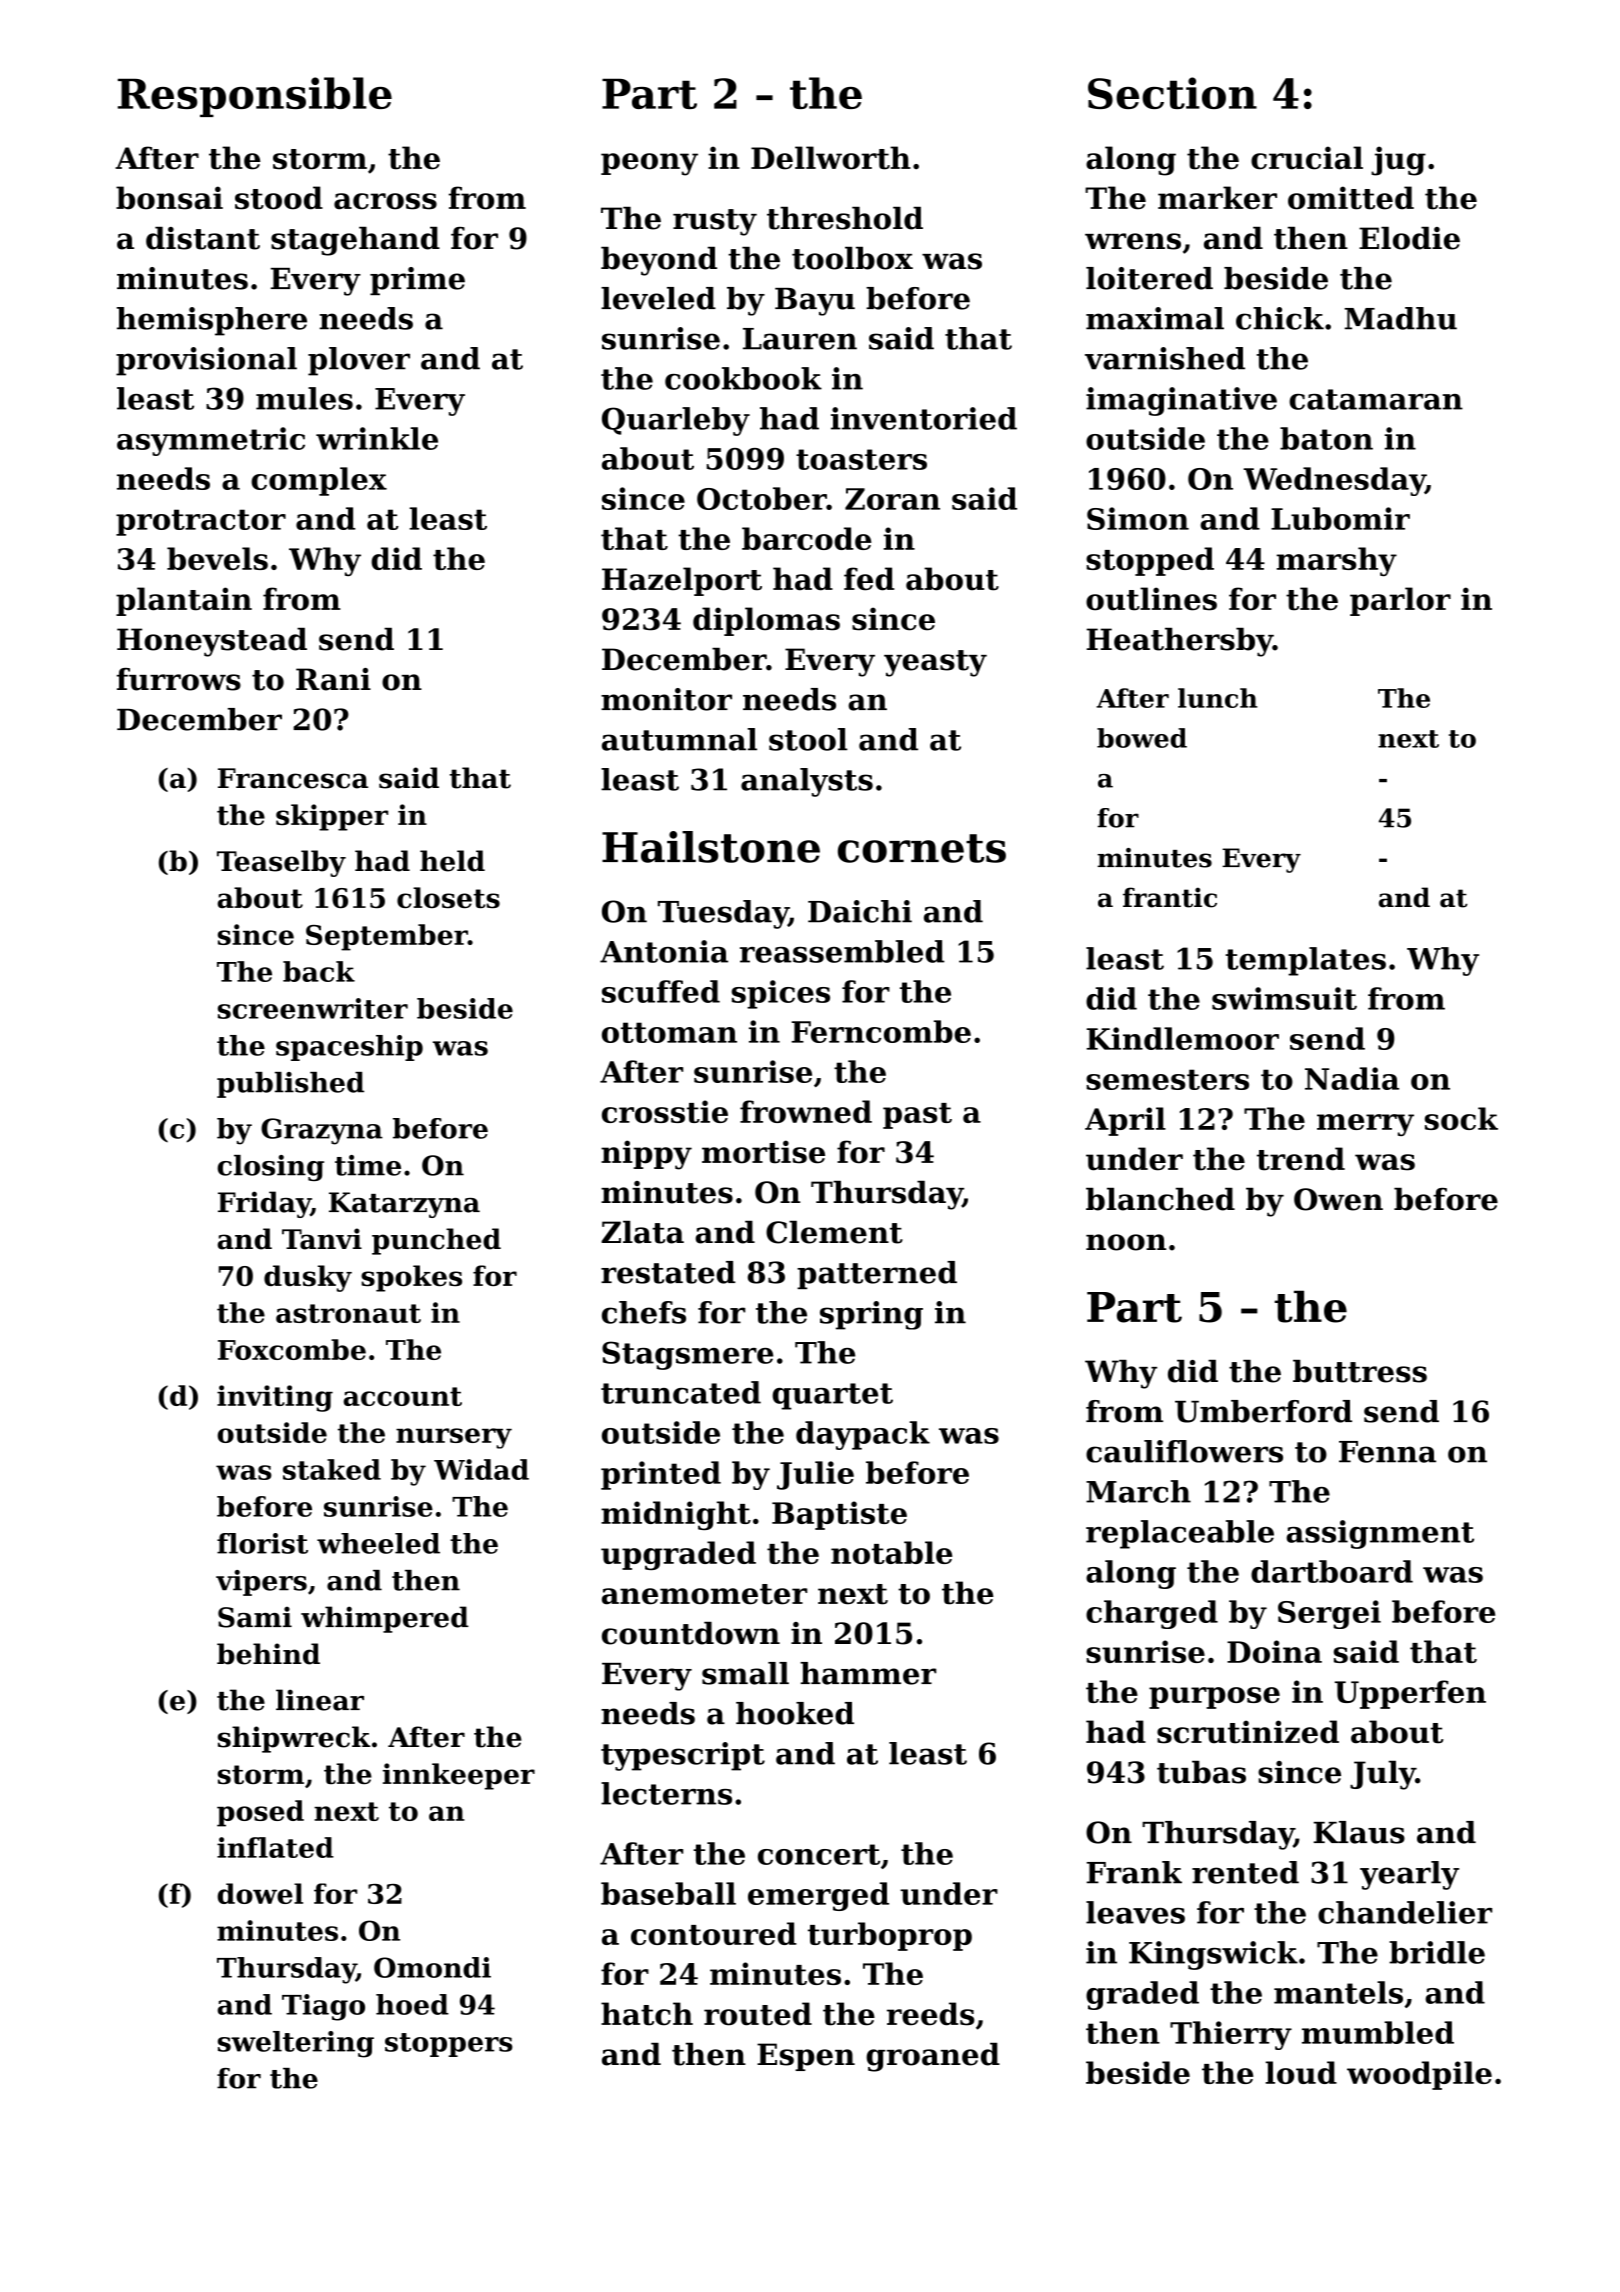  What do you see at coordinates (1351, 198) in the document?
I see `omitted` at bounding box center [1351, 198].
